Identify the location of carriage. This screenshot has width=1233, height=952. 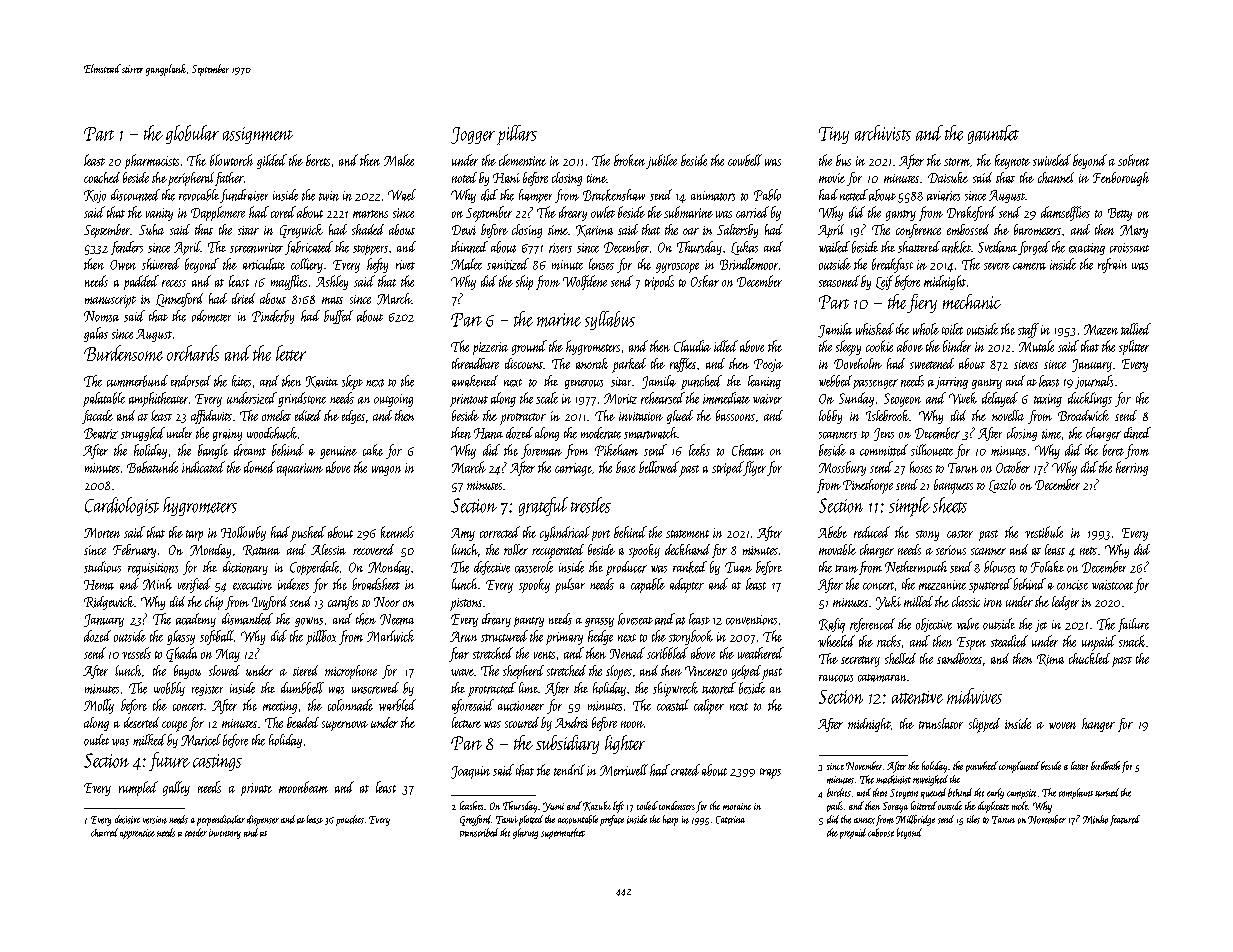
(573, 469).
